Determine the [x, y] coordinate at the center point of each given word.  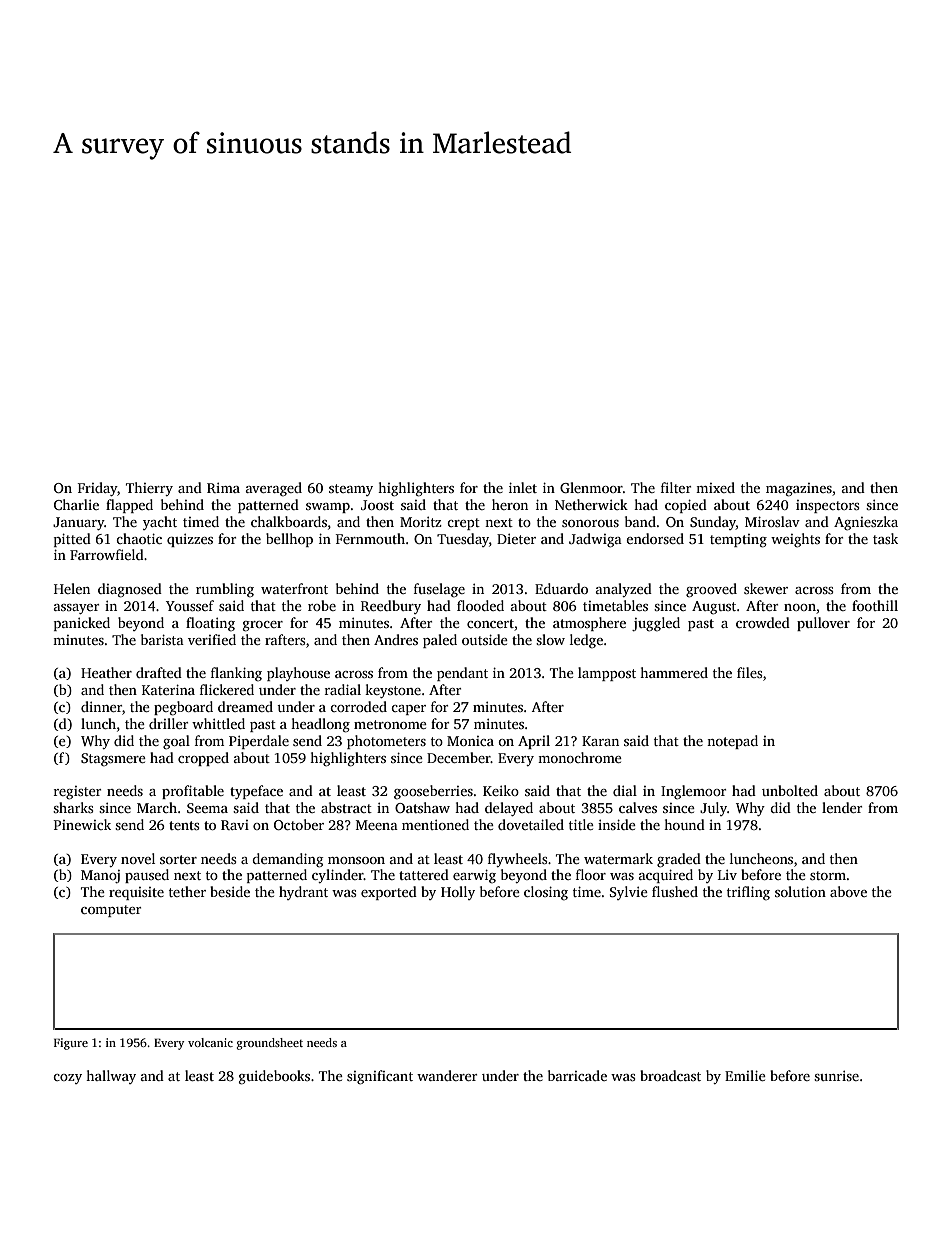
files [750, 672]
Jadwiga [595, 540]
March [157, 807]
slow [550, 639]
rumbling [225, 590]
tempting [738, 541]
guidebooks [274, 1077]
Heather [106, 672]
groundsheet [270, 1044]
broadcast [670, 1075]
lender [842, 807]
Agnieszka [866, 523]
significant [380, 1077]
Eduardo [561, 588]
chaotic [139, 538]
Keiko [501, 790]
